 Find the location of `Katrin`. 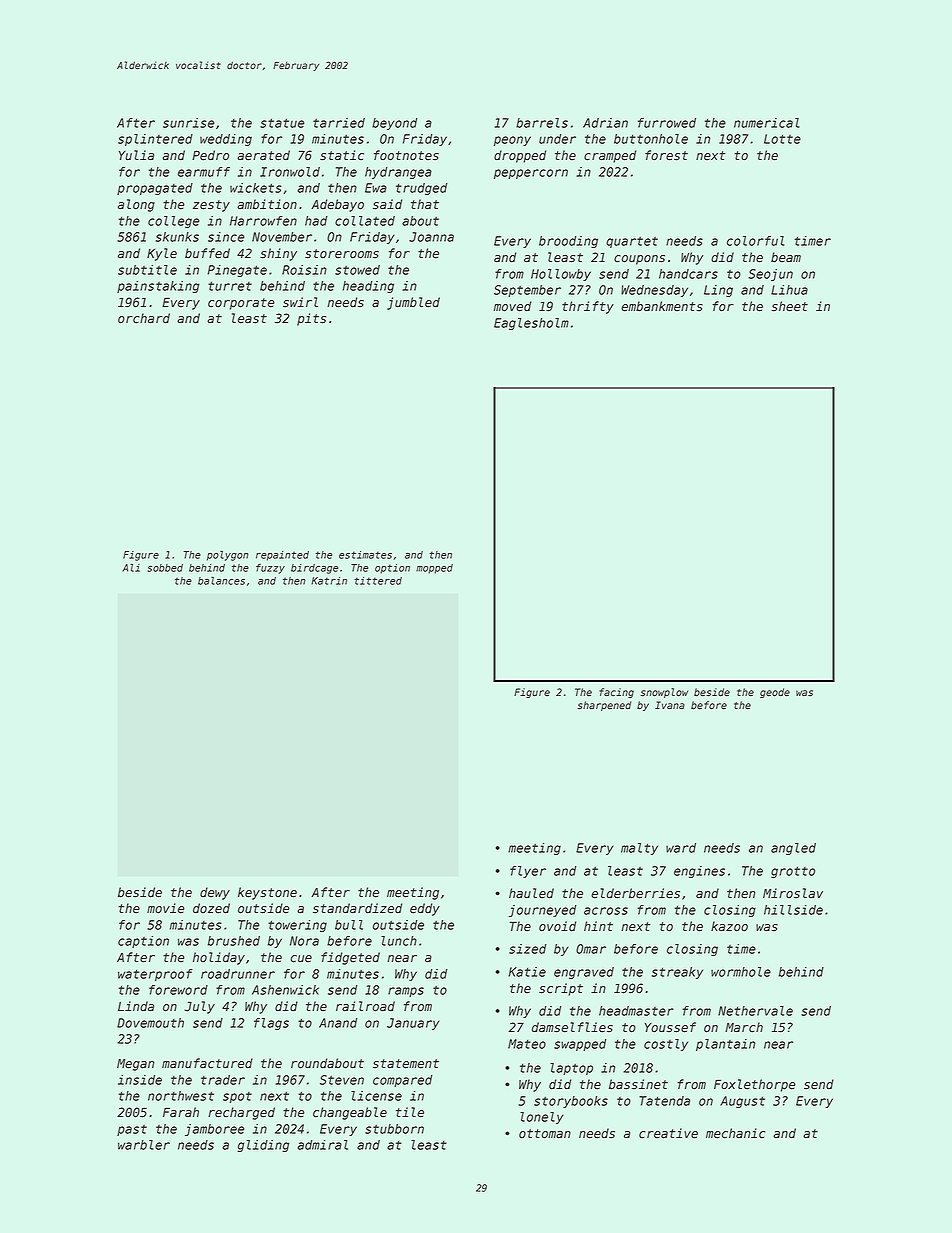

Katrin is located at coordinates (329, 581).
